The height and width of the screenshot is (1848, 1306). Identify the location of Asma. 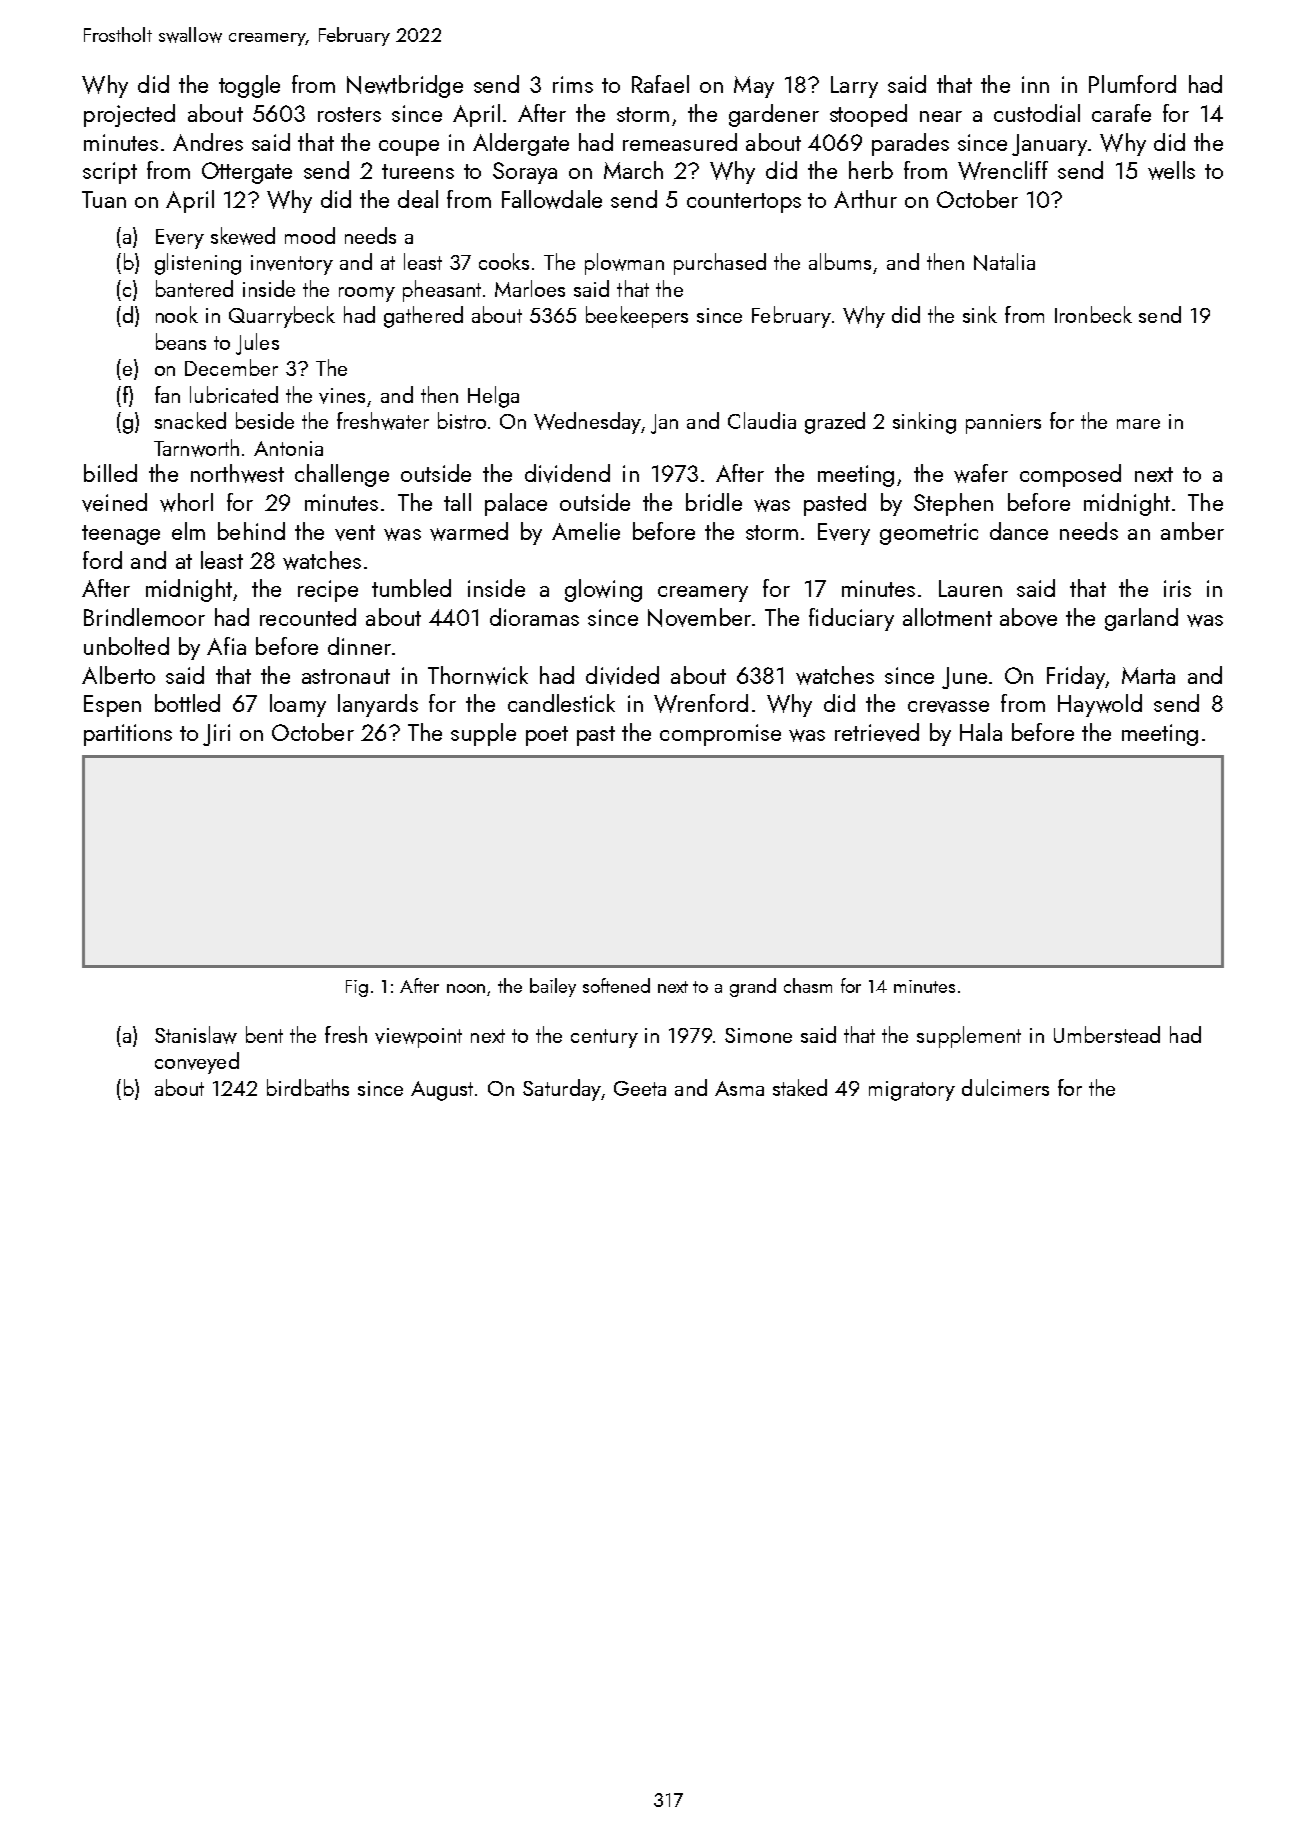
(739, 1088).
